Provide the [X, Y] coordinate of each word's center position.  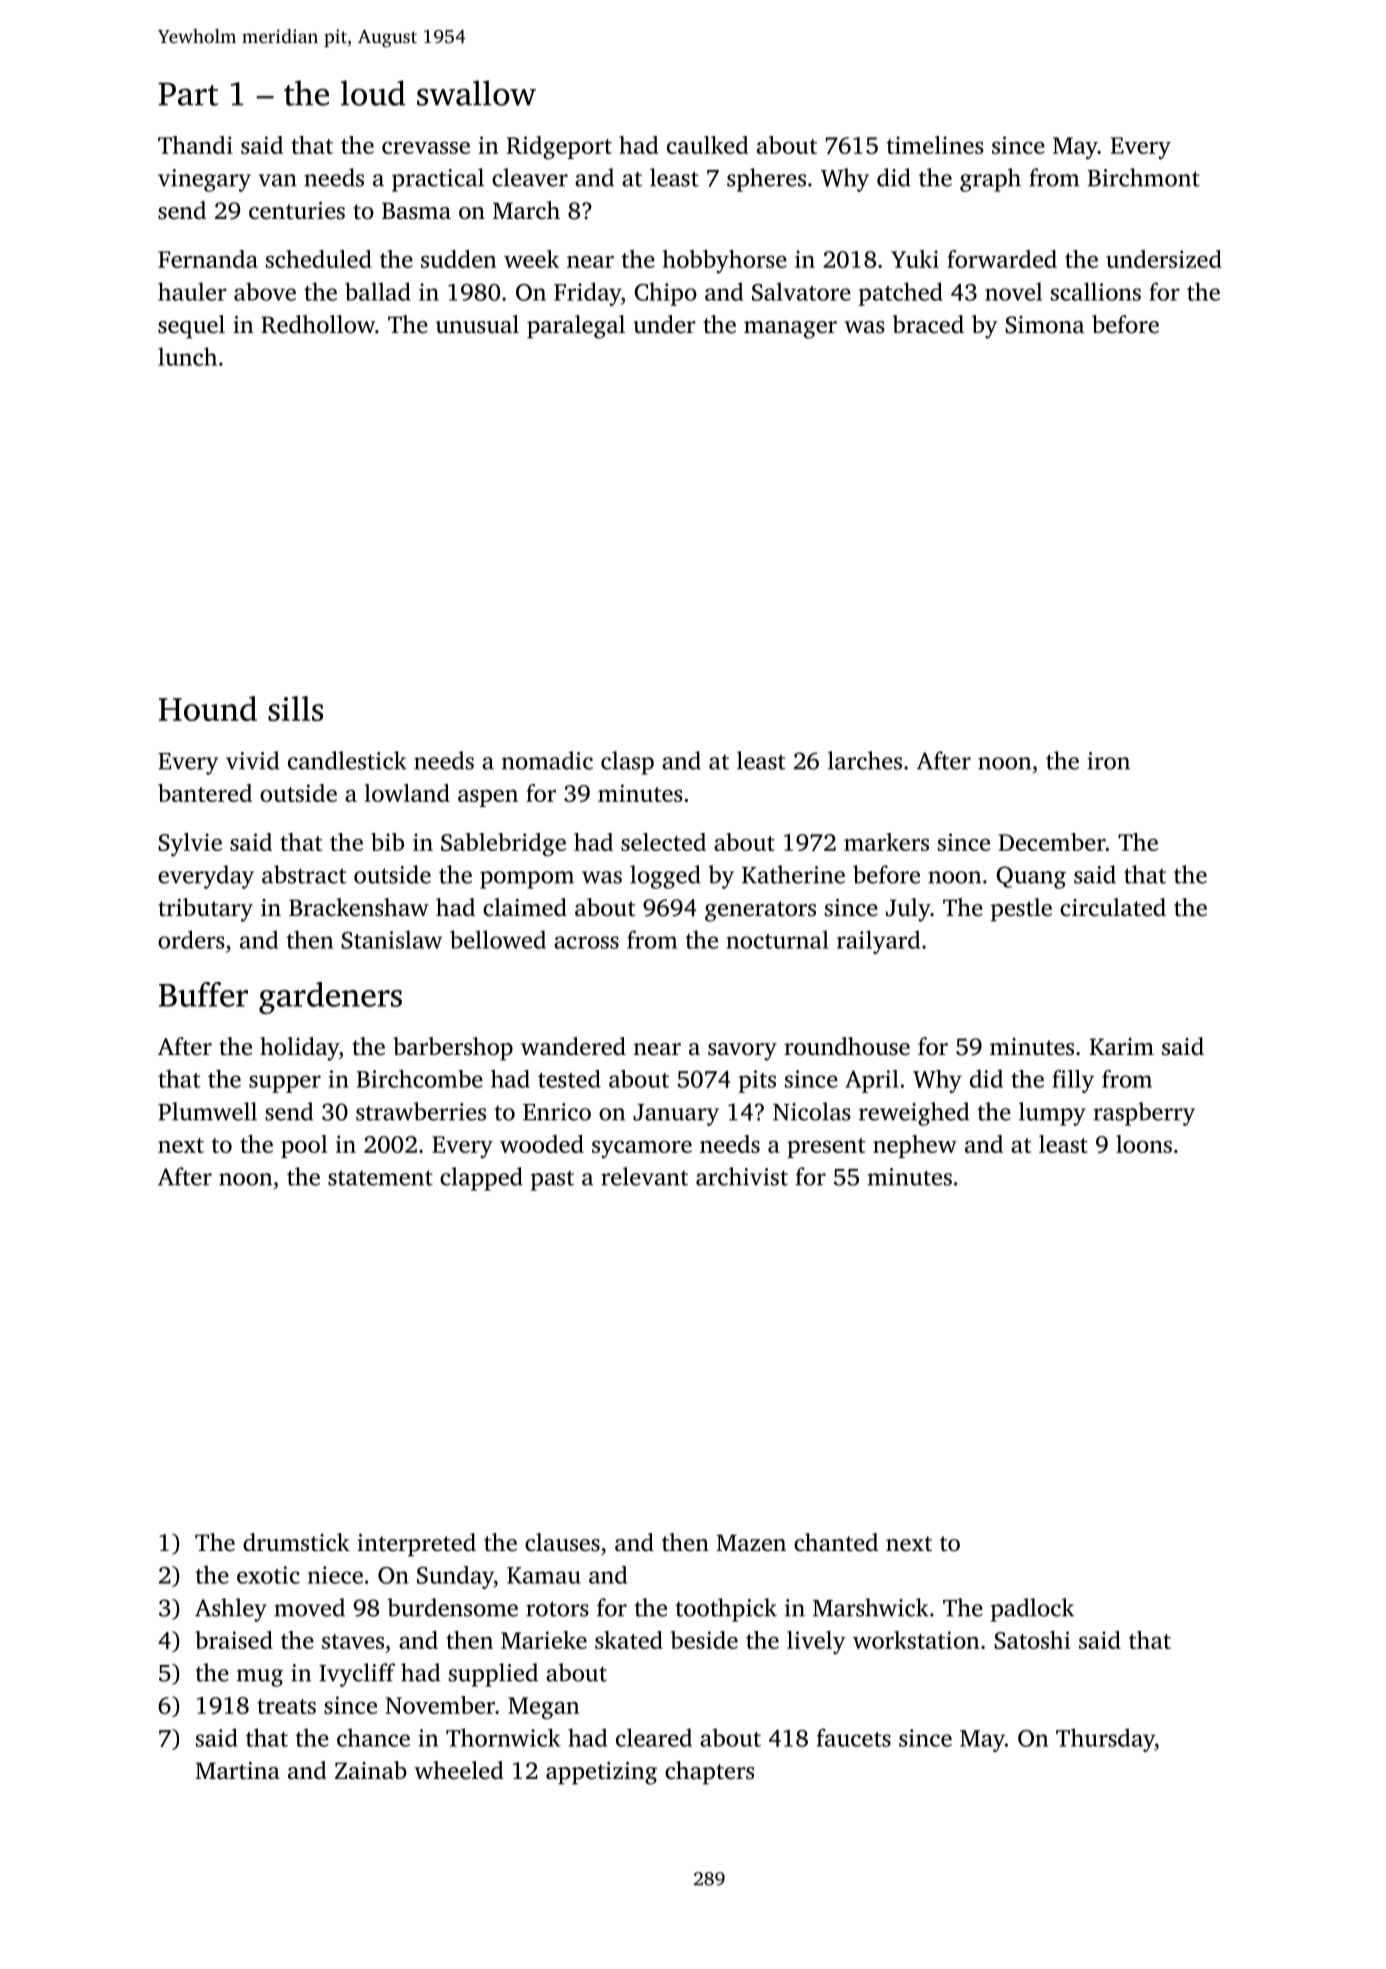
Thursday [1105, 1740]
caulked [707, 145]
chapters [709, 1773]
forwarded [1002, 259]
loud [373, 93]
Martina [237, 1771]
